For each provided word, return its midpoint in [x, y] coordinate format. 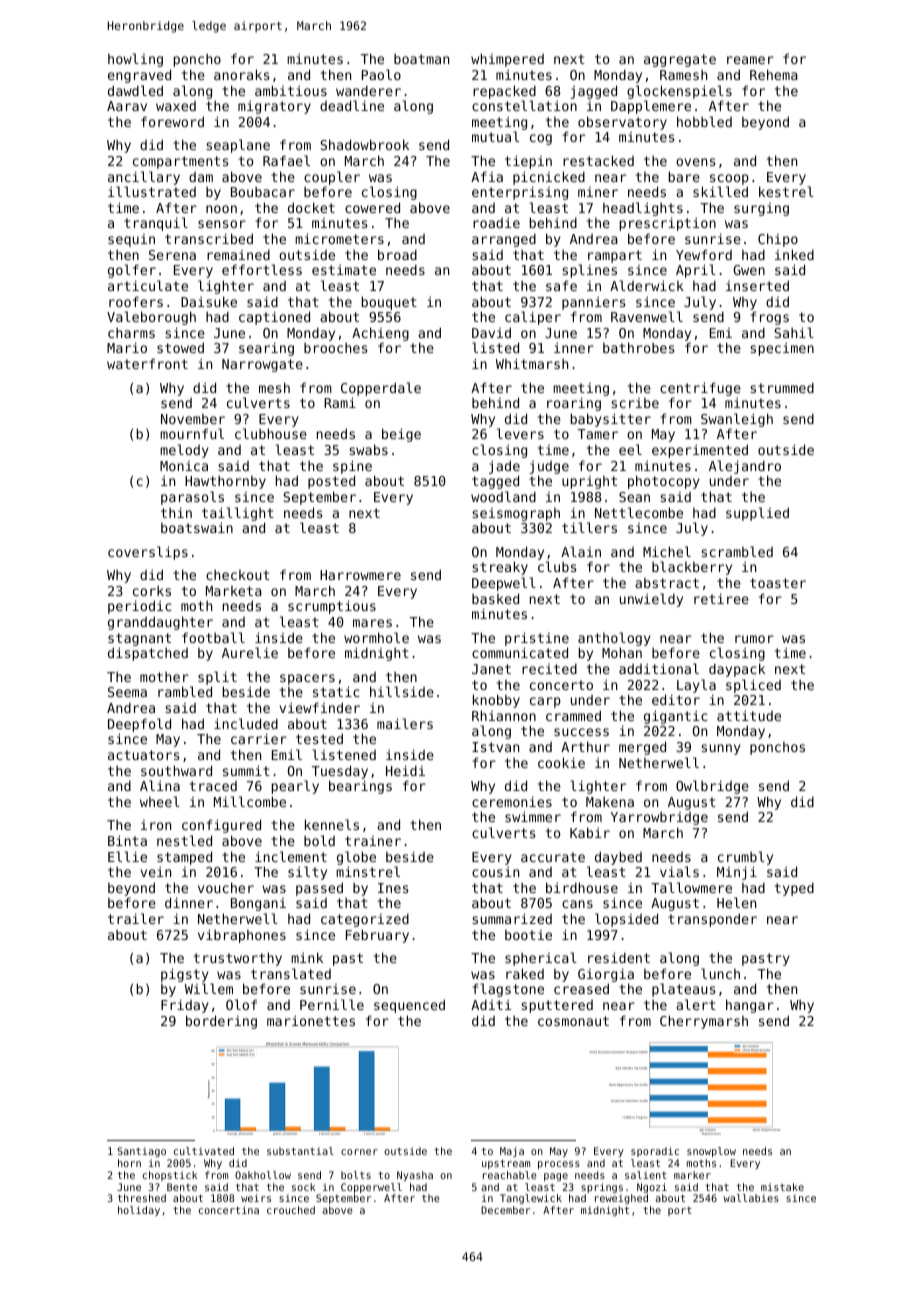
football [213, 637]
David [491, 332]
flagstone [508, 990]
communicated [520, 652]
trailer [136, 918]
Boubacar [263, 192]
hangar [750, 1006]
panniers [594, 303]
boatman [421, 59]
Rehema [774, 74]
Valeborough [151, 318]
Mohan [622, 652]
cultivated [204, 1151]
